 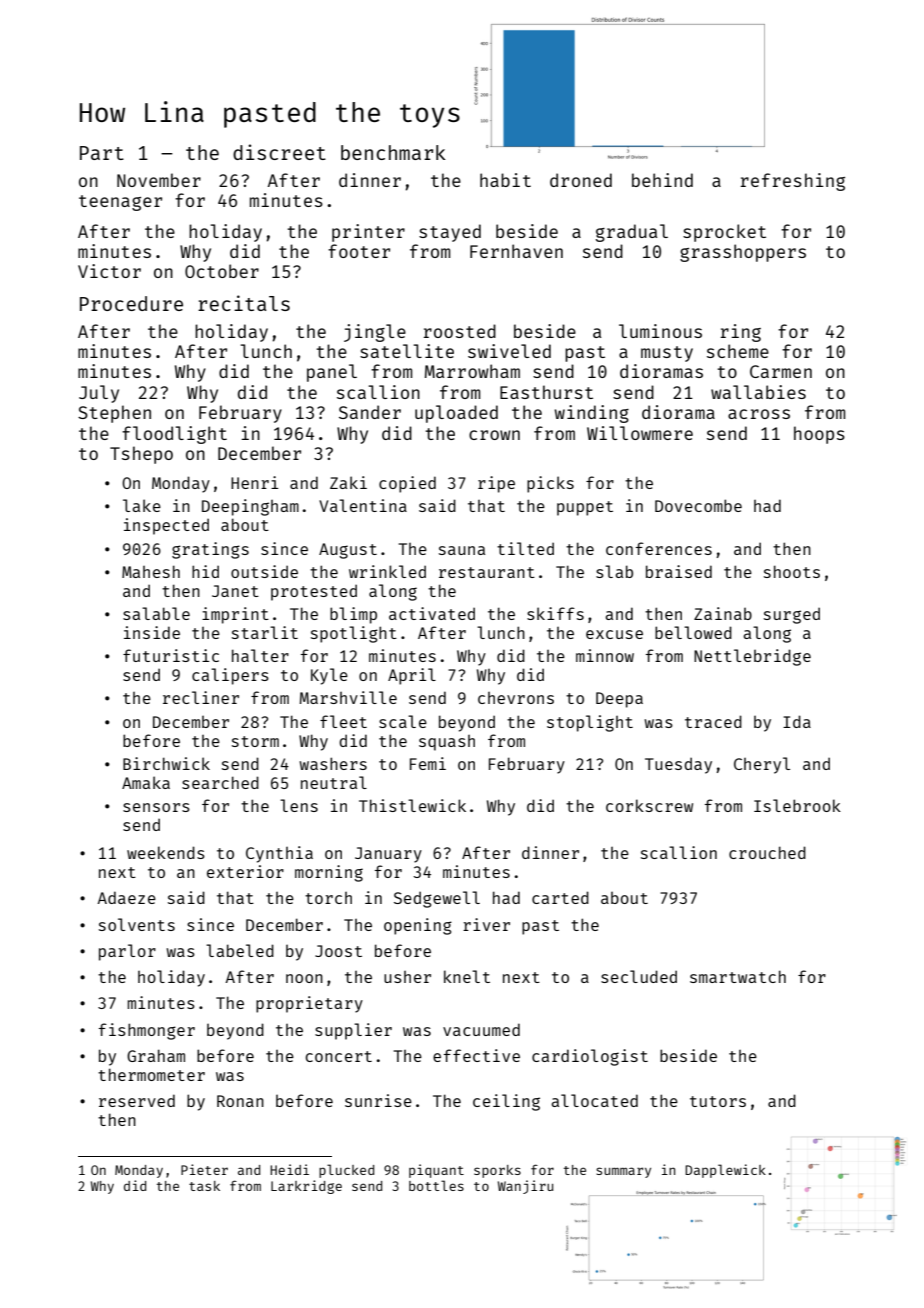 I want to click on grasshoppers, so click(x=743, y=253).
